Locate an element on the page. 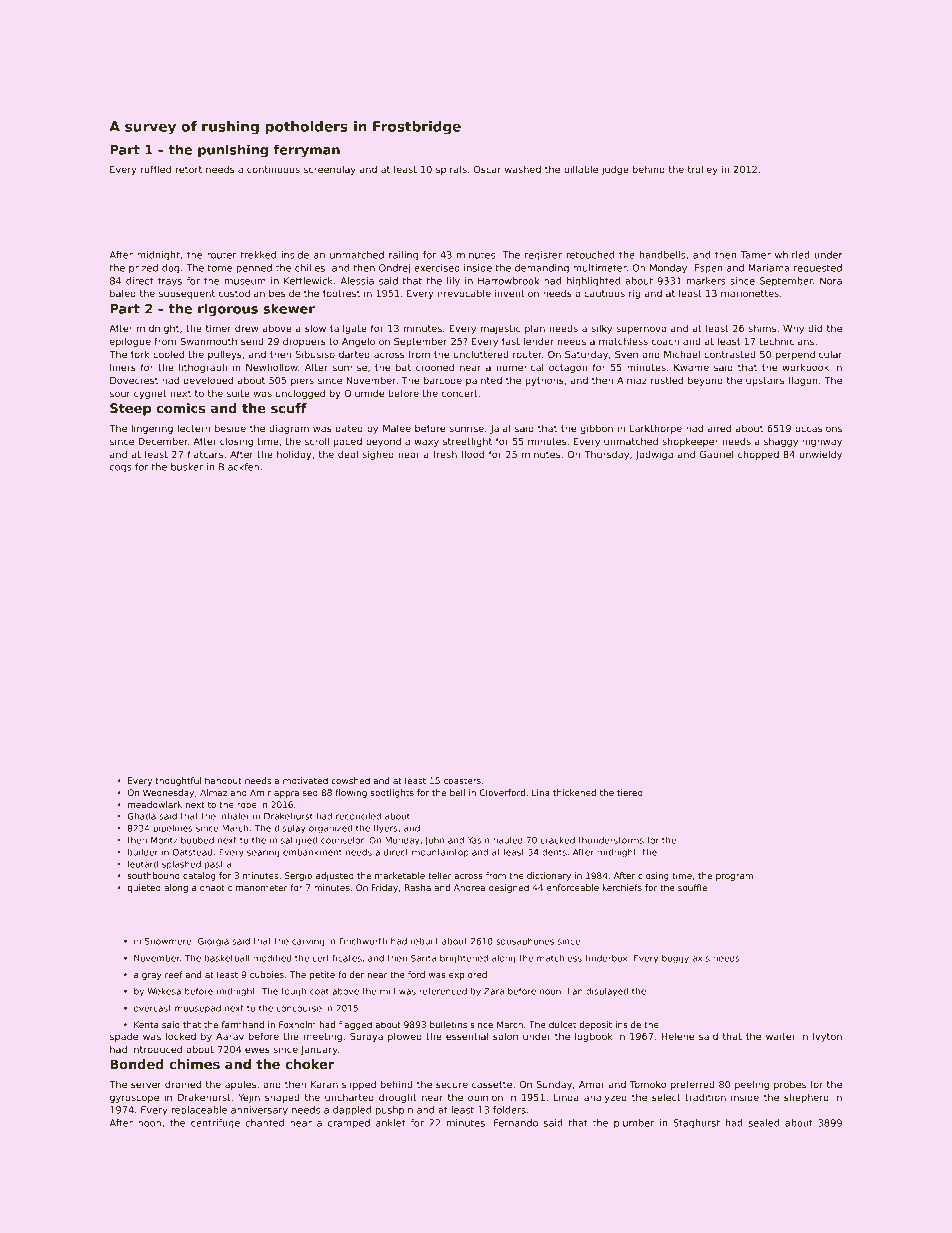 This page has width=952, height=1233. Olumide is located at coordinates (364, 393).
